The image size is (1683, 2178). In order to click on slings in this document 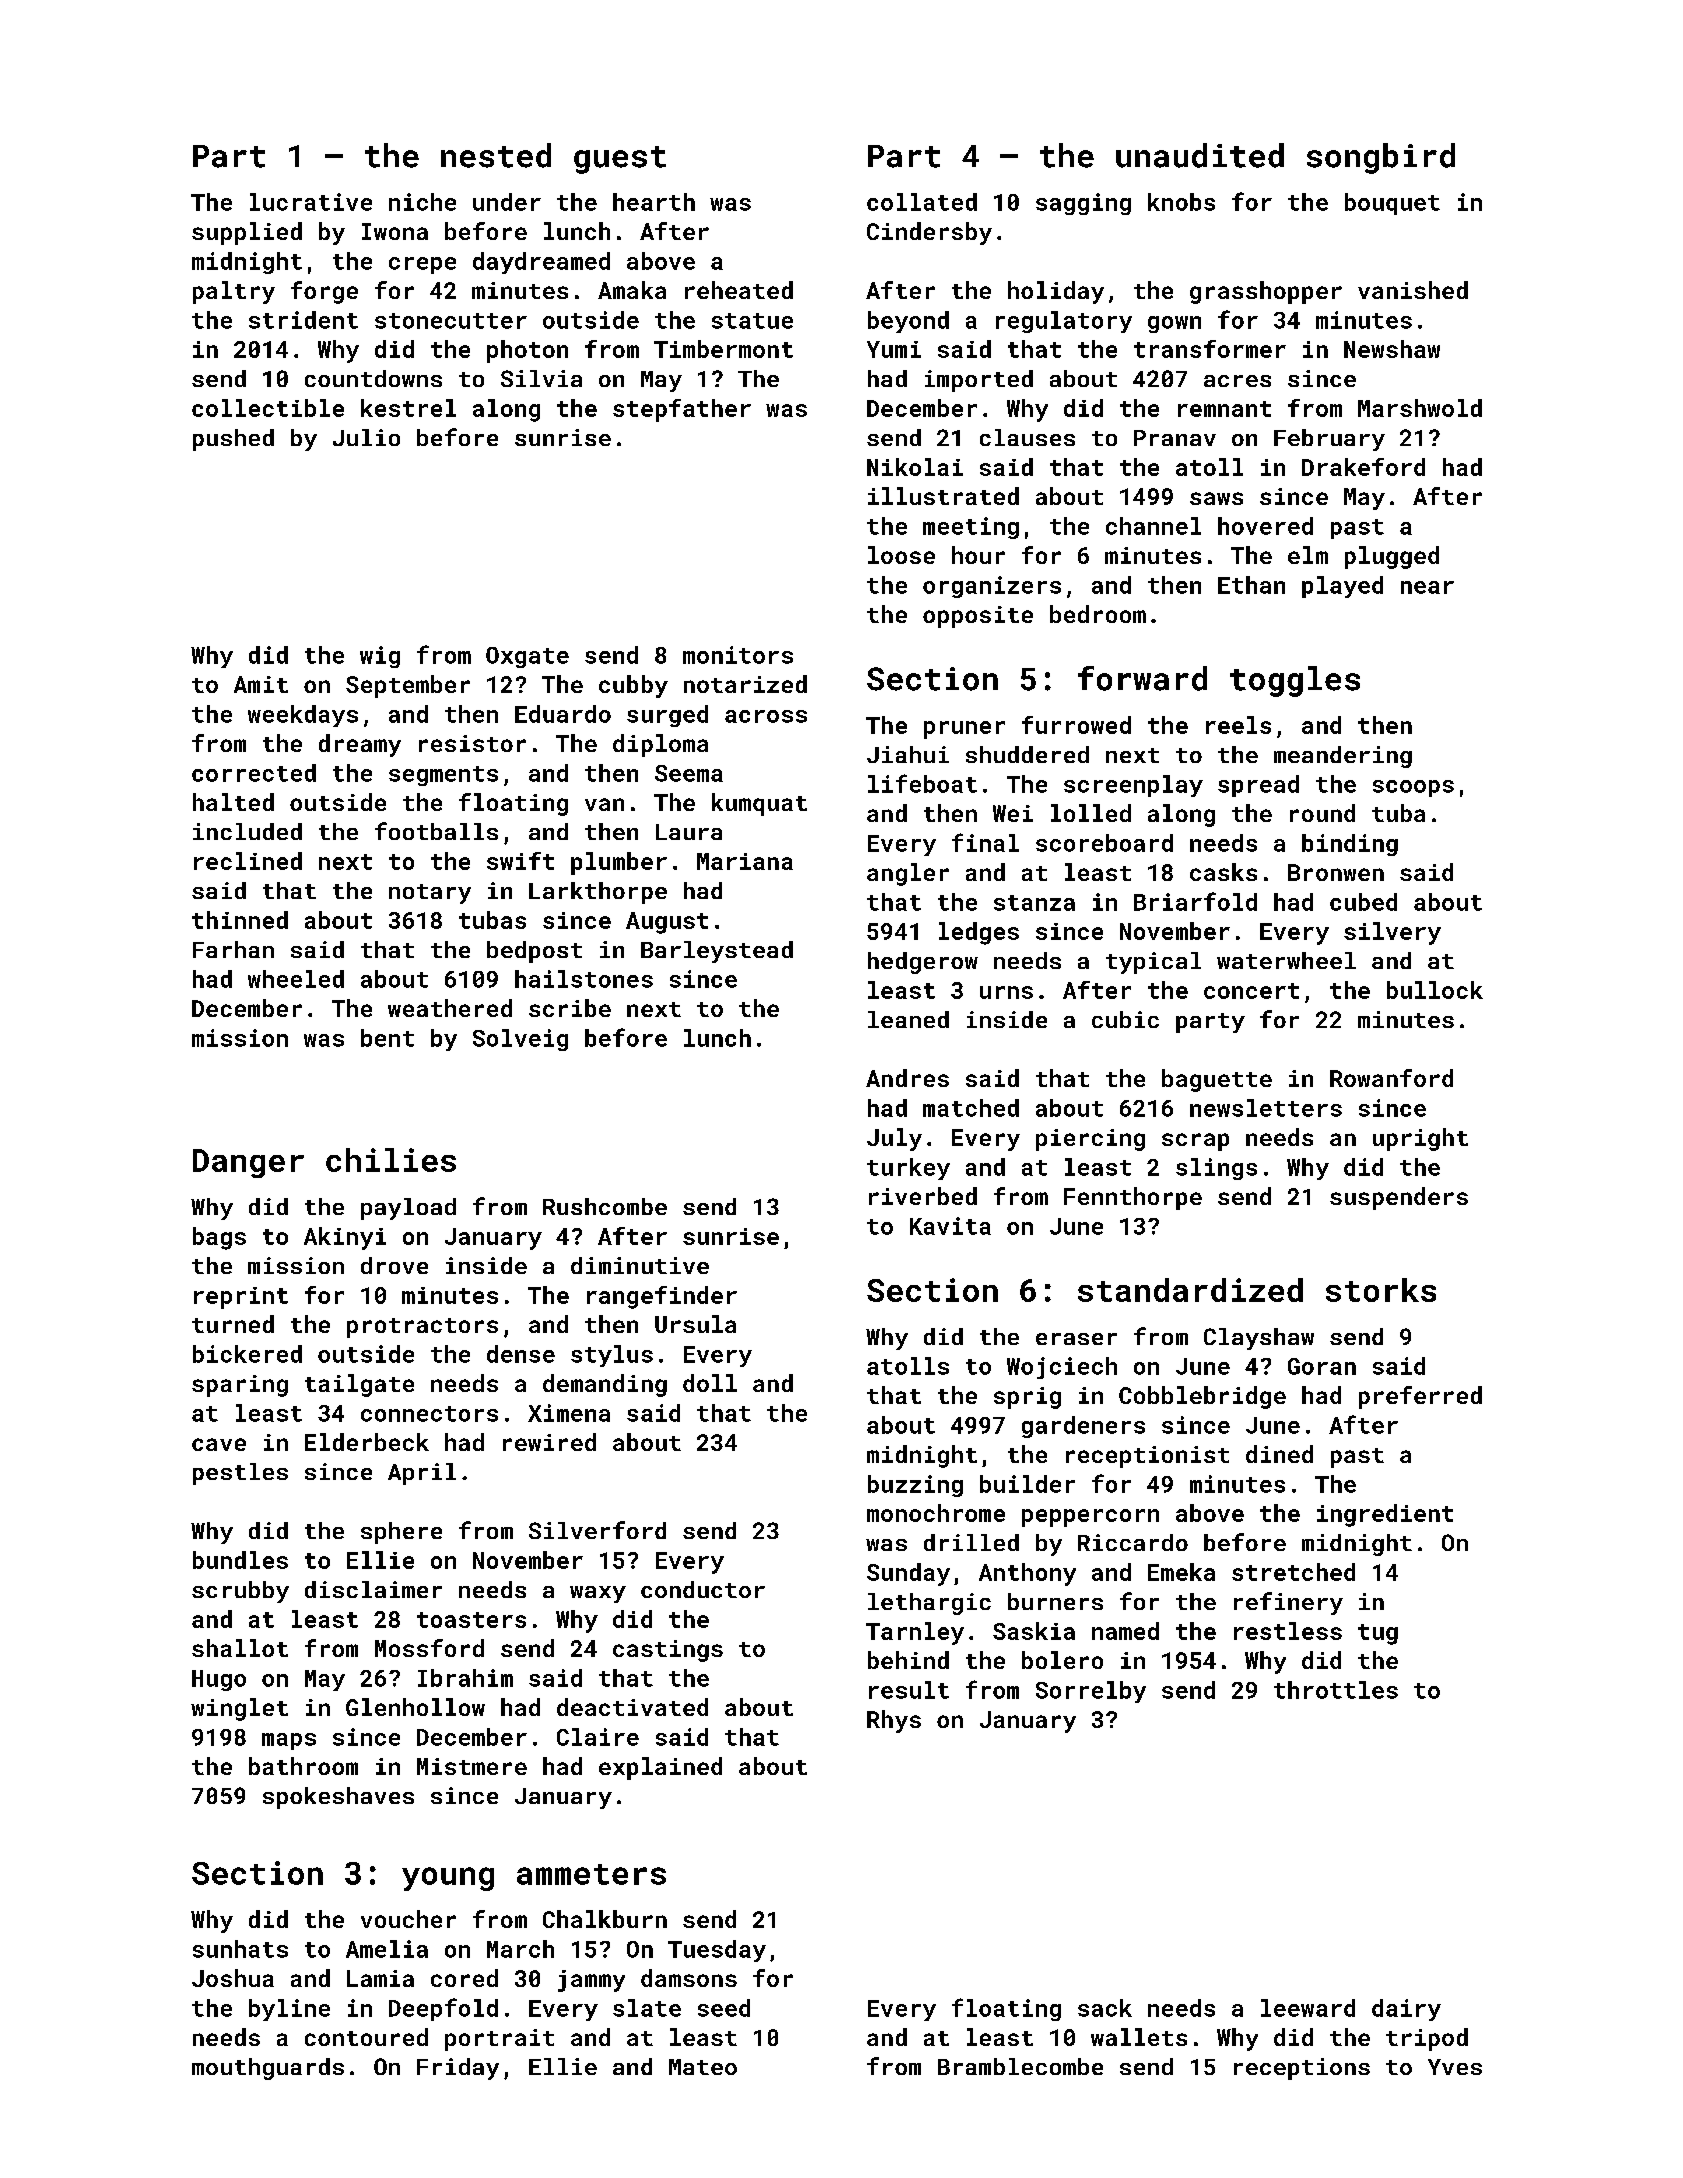, I will do `click(1216, 1169)`.
